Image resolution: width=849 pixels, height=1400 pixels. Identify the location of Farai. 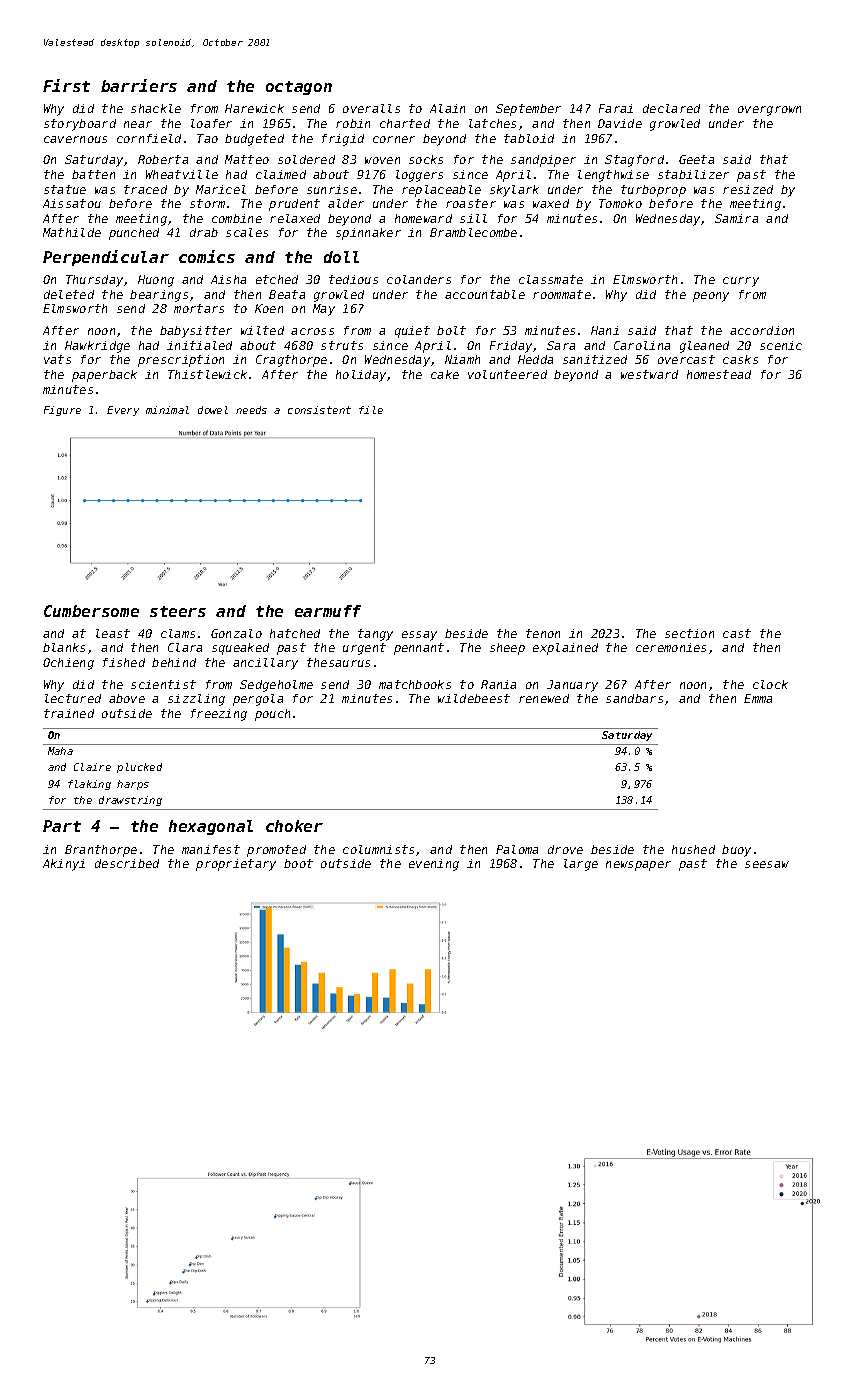
(616, 108).
